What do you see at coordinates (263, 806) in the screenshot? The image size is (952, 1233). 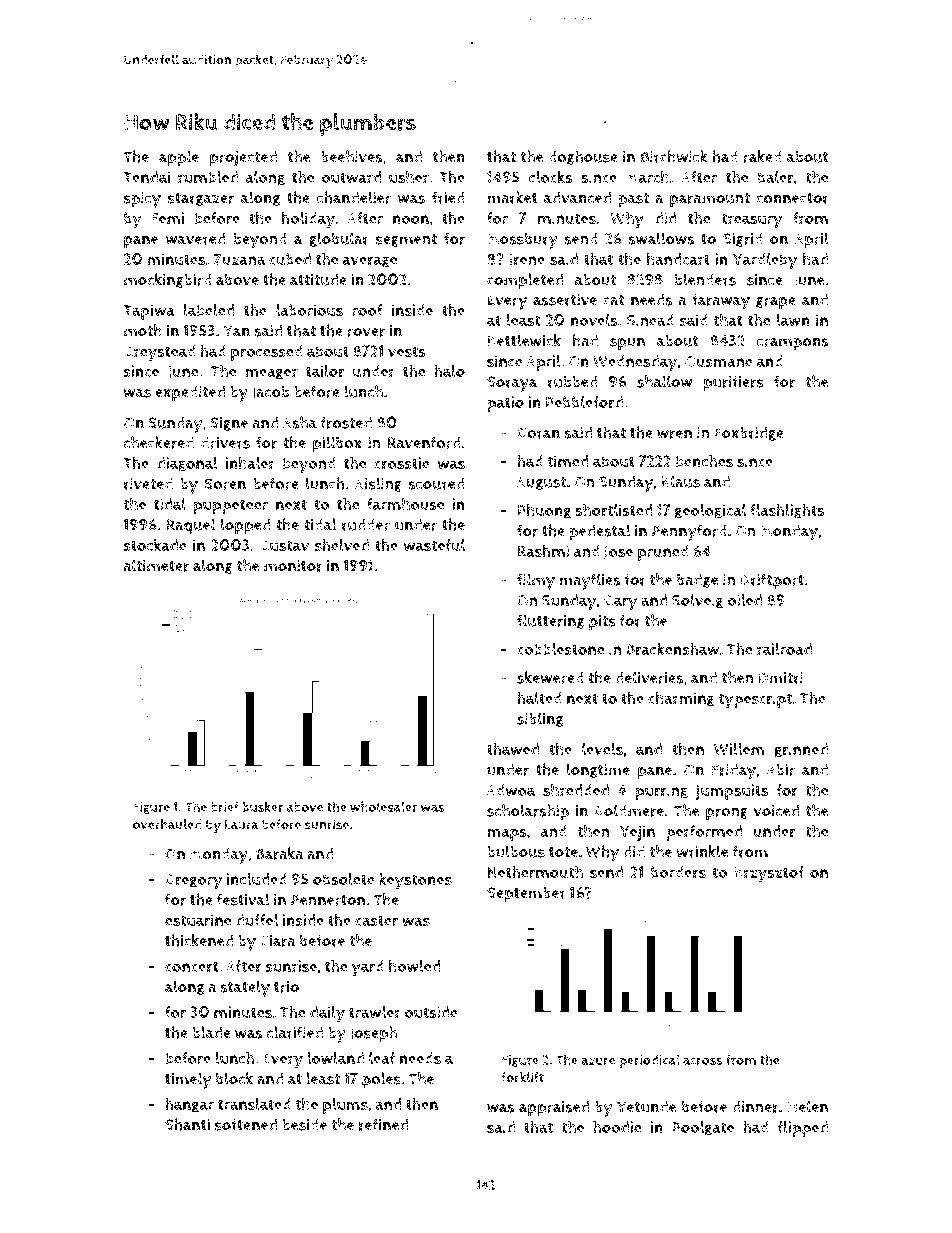 I see `busker` at bounding box center [263, 806].
